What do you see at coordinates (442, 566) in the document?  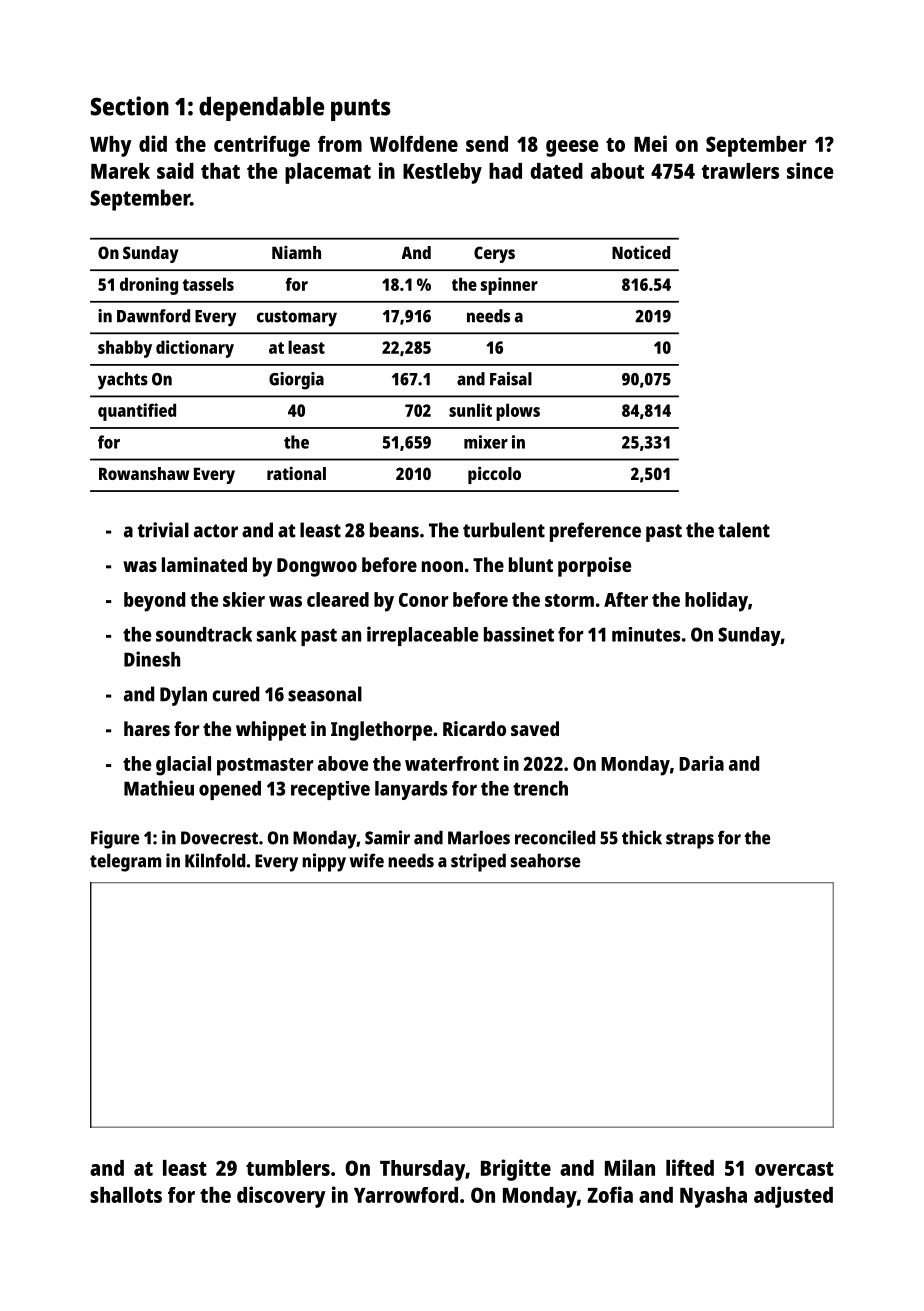 I see `noon` at bounding box center [442, 566].
